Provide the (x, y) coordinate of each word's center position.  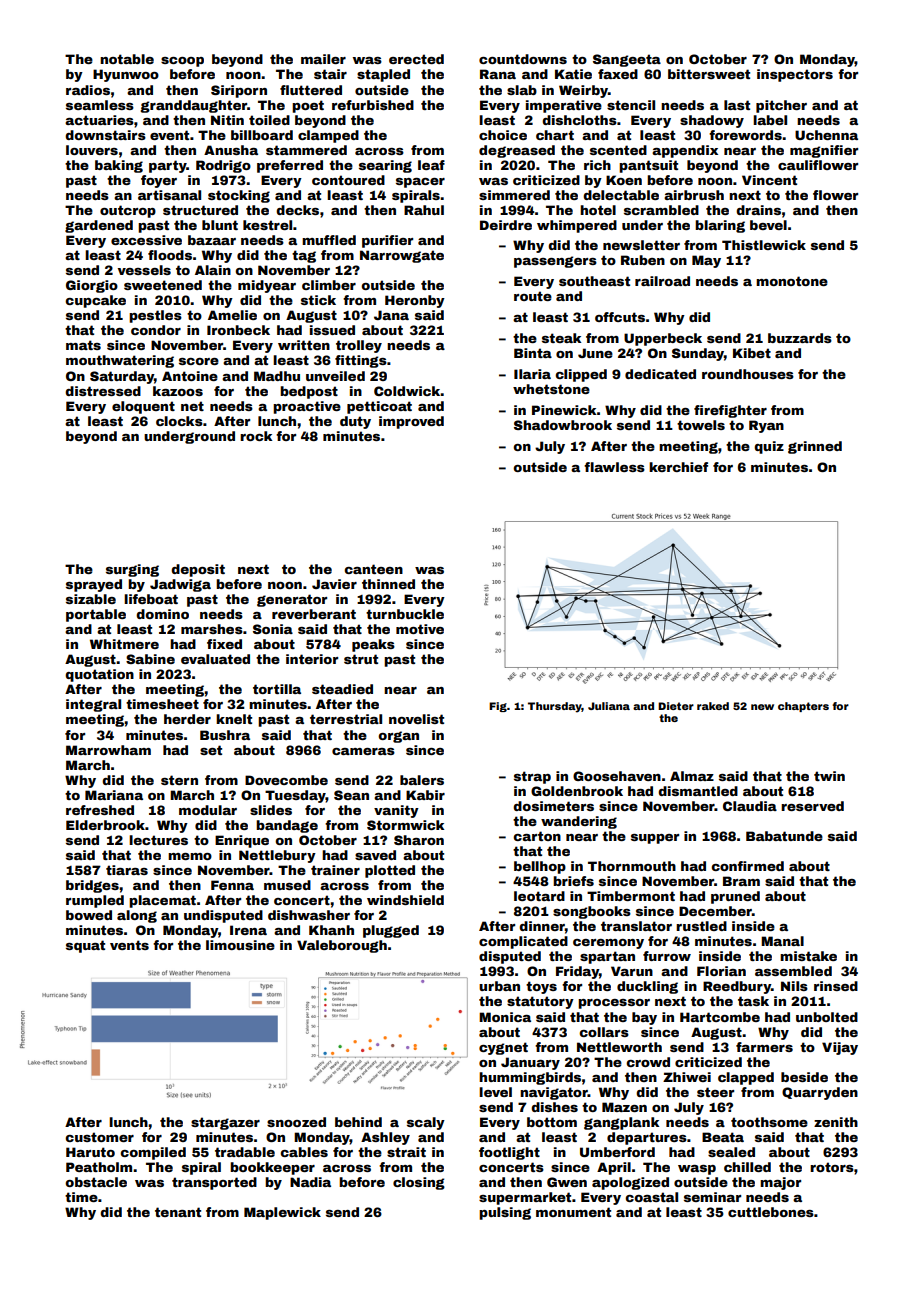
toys (541, 987)
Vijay (840, 1048)
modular (208, 810)
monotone (792, 281)
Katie (573, 74)
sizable (91, 599)
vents (129, 945)
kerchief (678, 467)
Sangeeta (627, 60)
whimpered (577, 226)
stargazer (225, 1123)
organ (398, 737)
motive (420, 629)
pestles (155, 316)
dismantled (698, 791)
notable (127, 59)
